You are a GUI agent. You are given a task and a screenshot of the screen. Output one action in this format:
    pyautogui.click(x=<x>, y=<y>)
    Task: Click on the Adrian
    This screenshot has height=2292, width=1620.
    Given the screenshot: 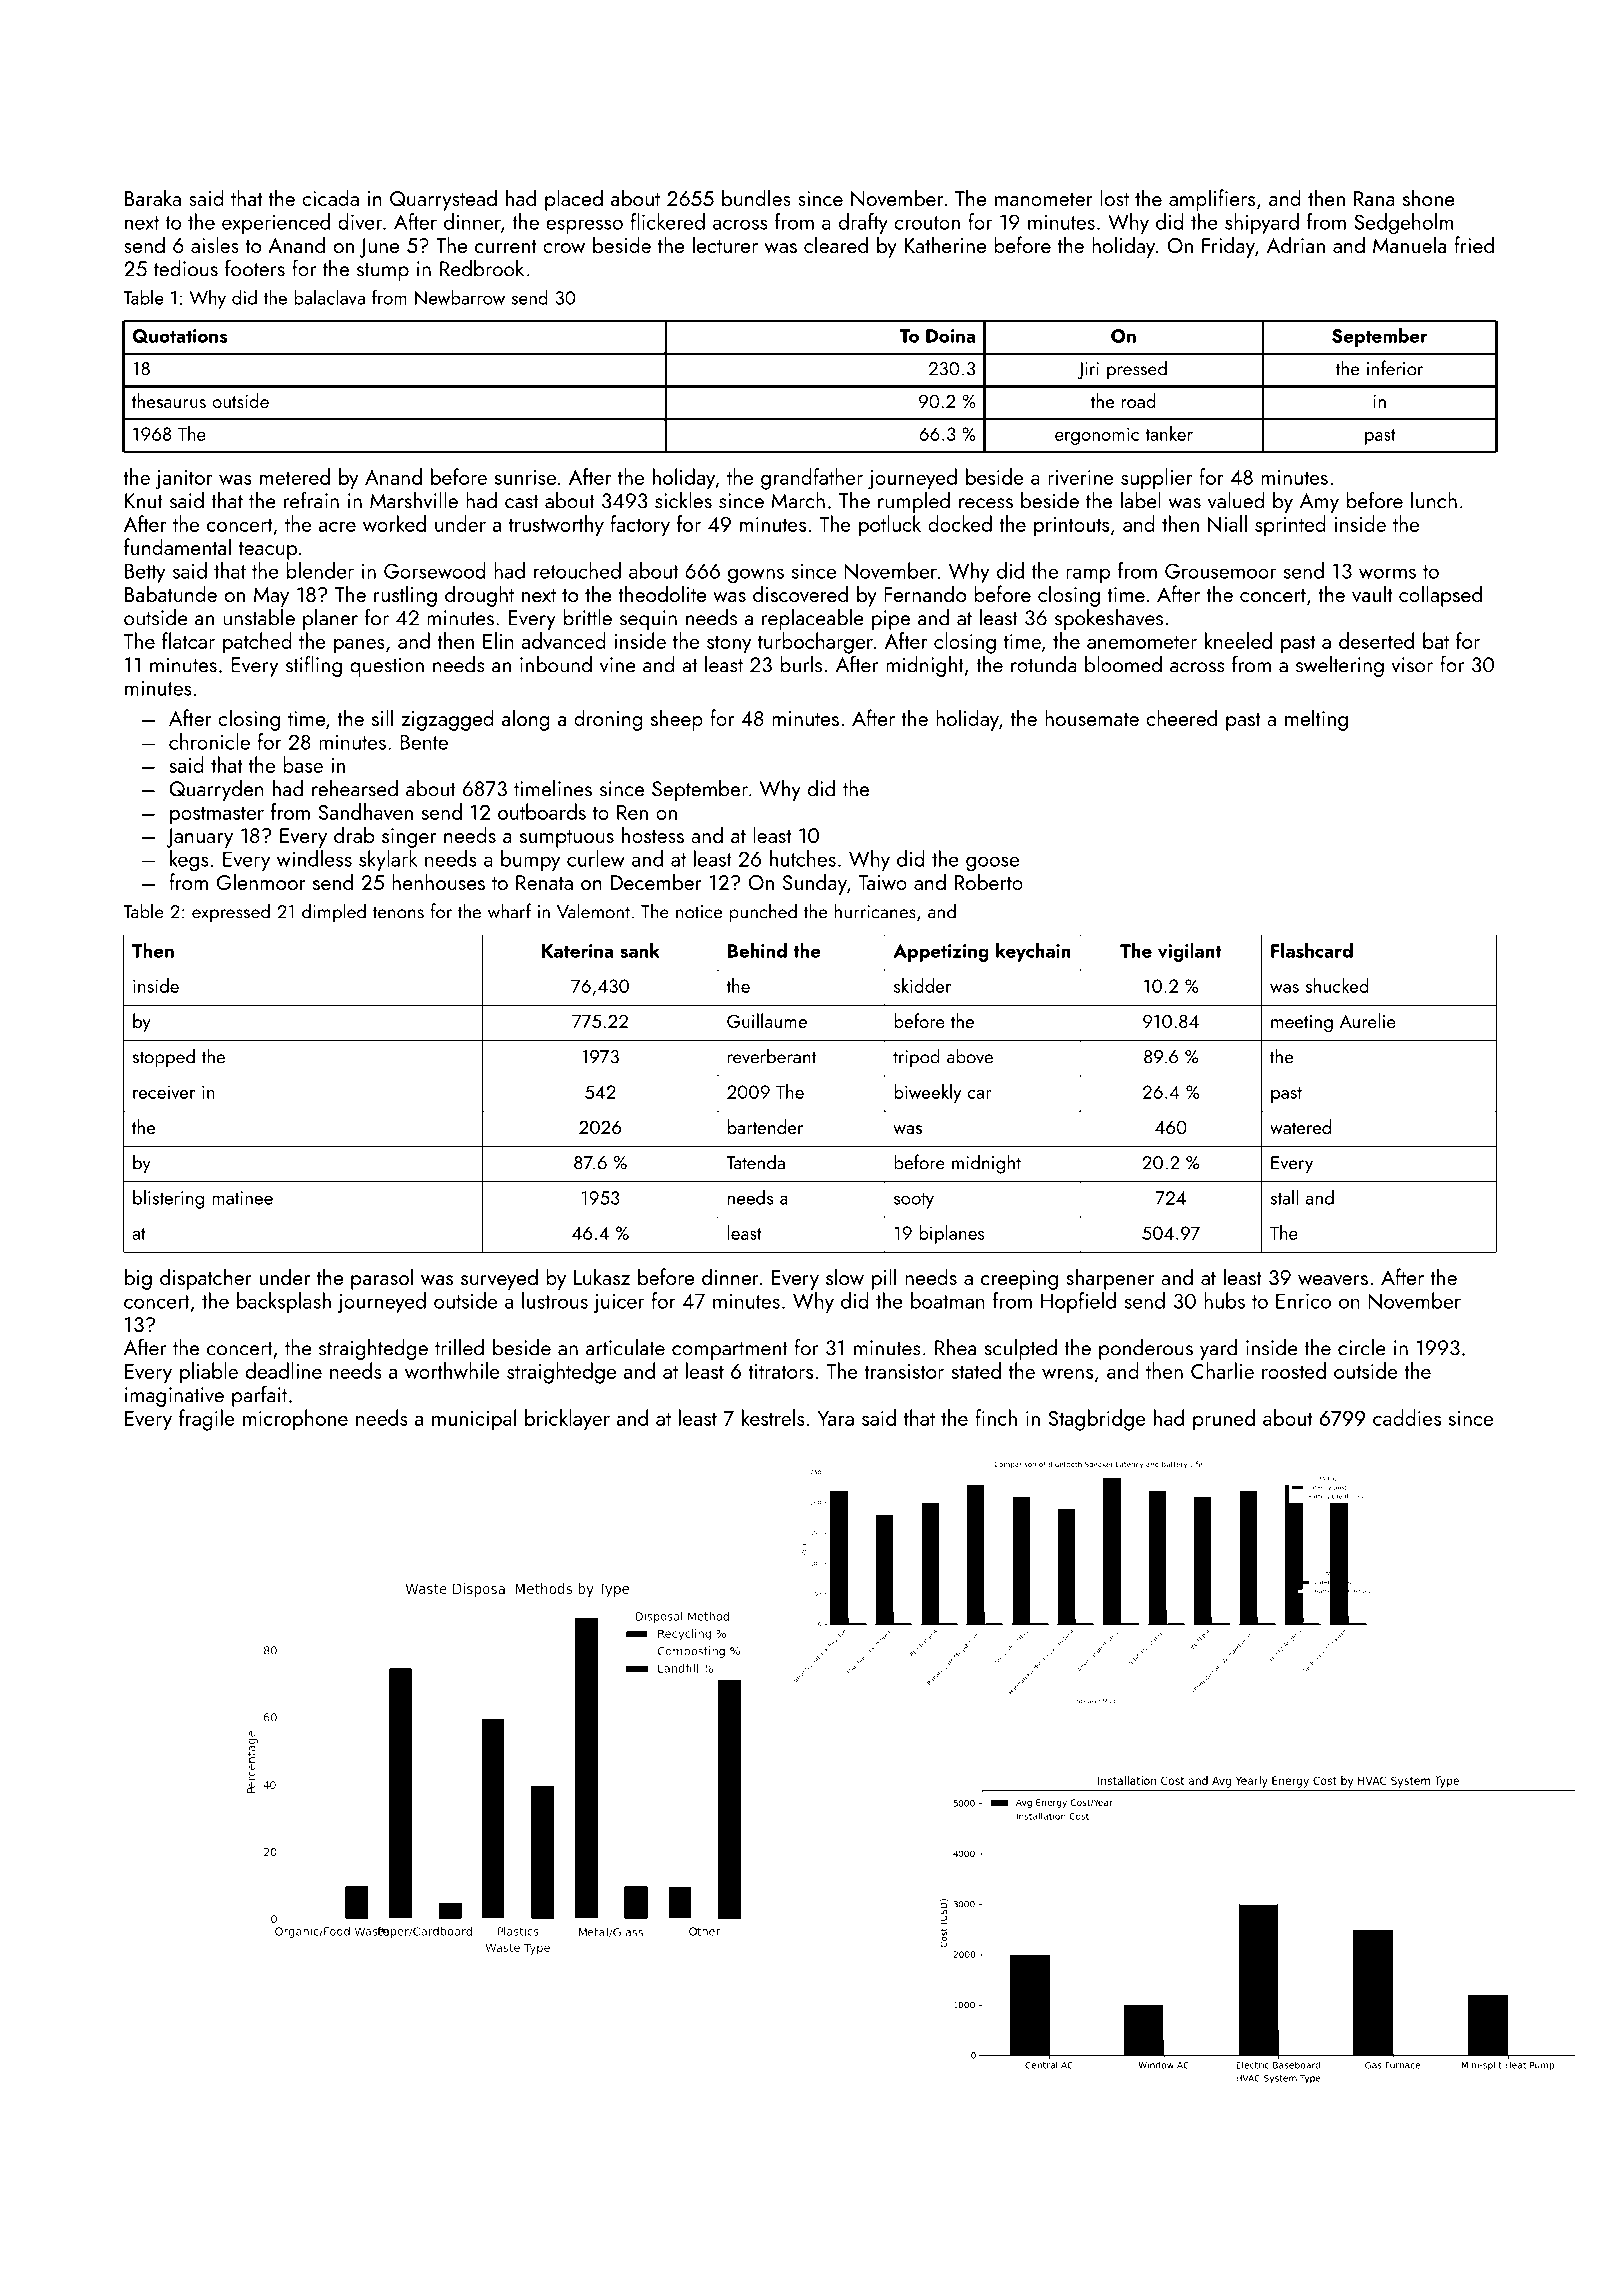 What is the action you would take?
    pyautogui.click(x=1296, y=244)
